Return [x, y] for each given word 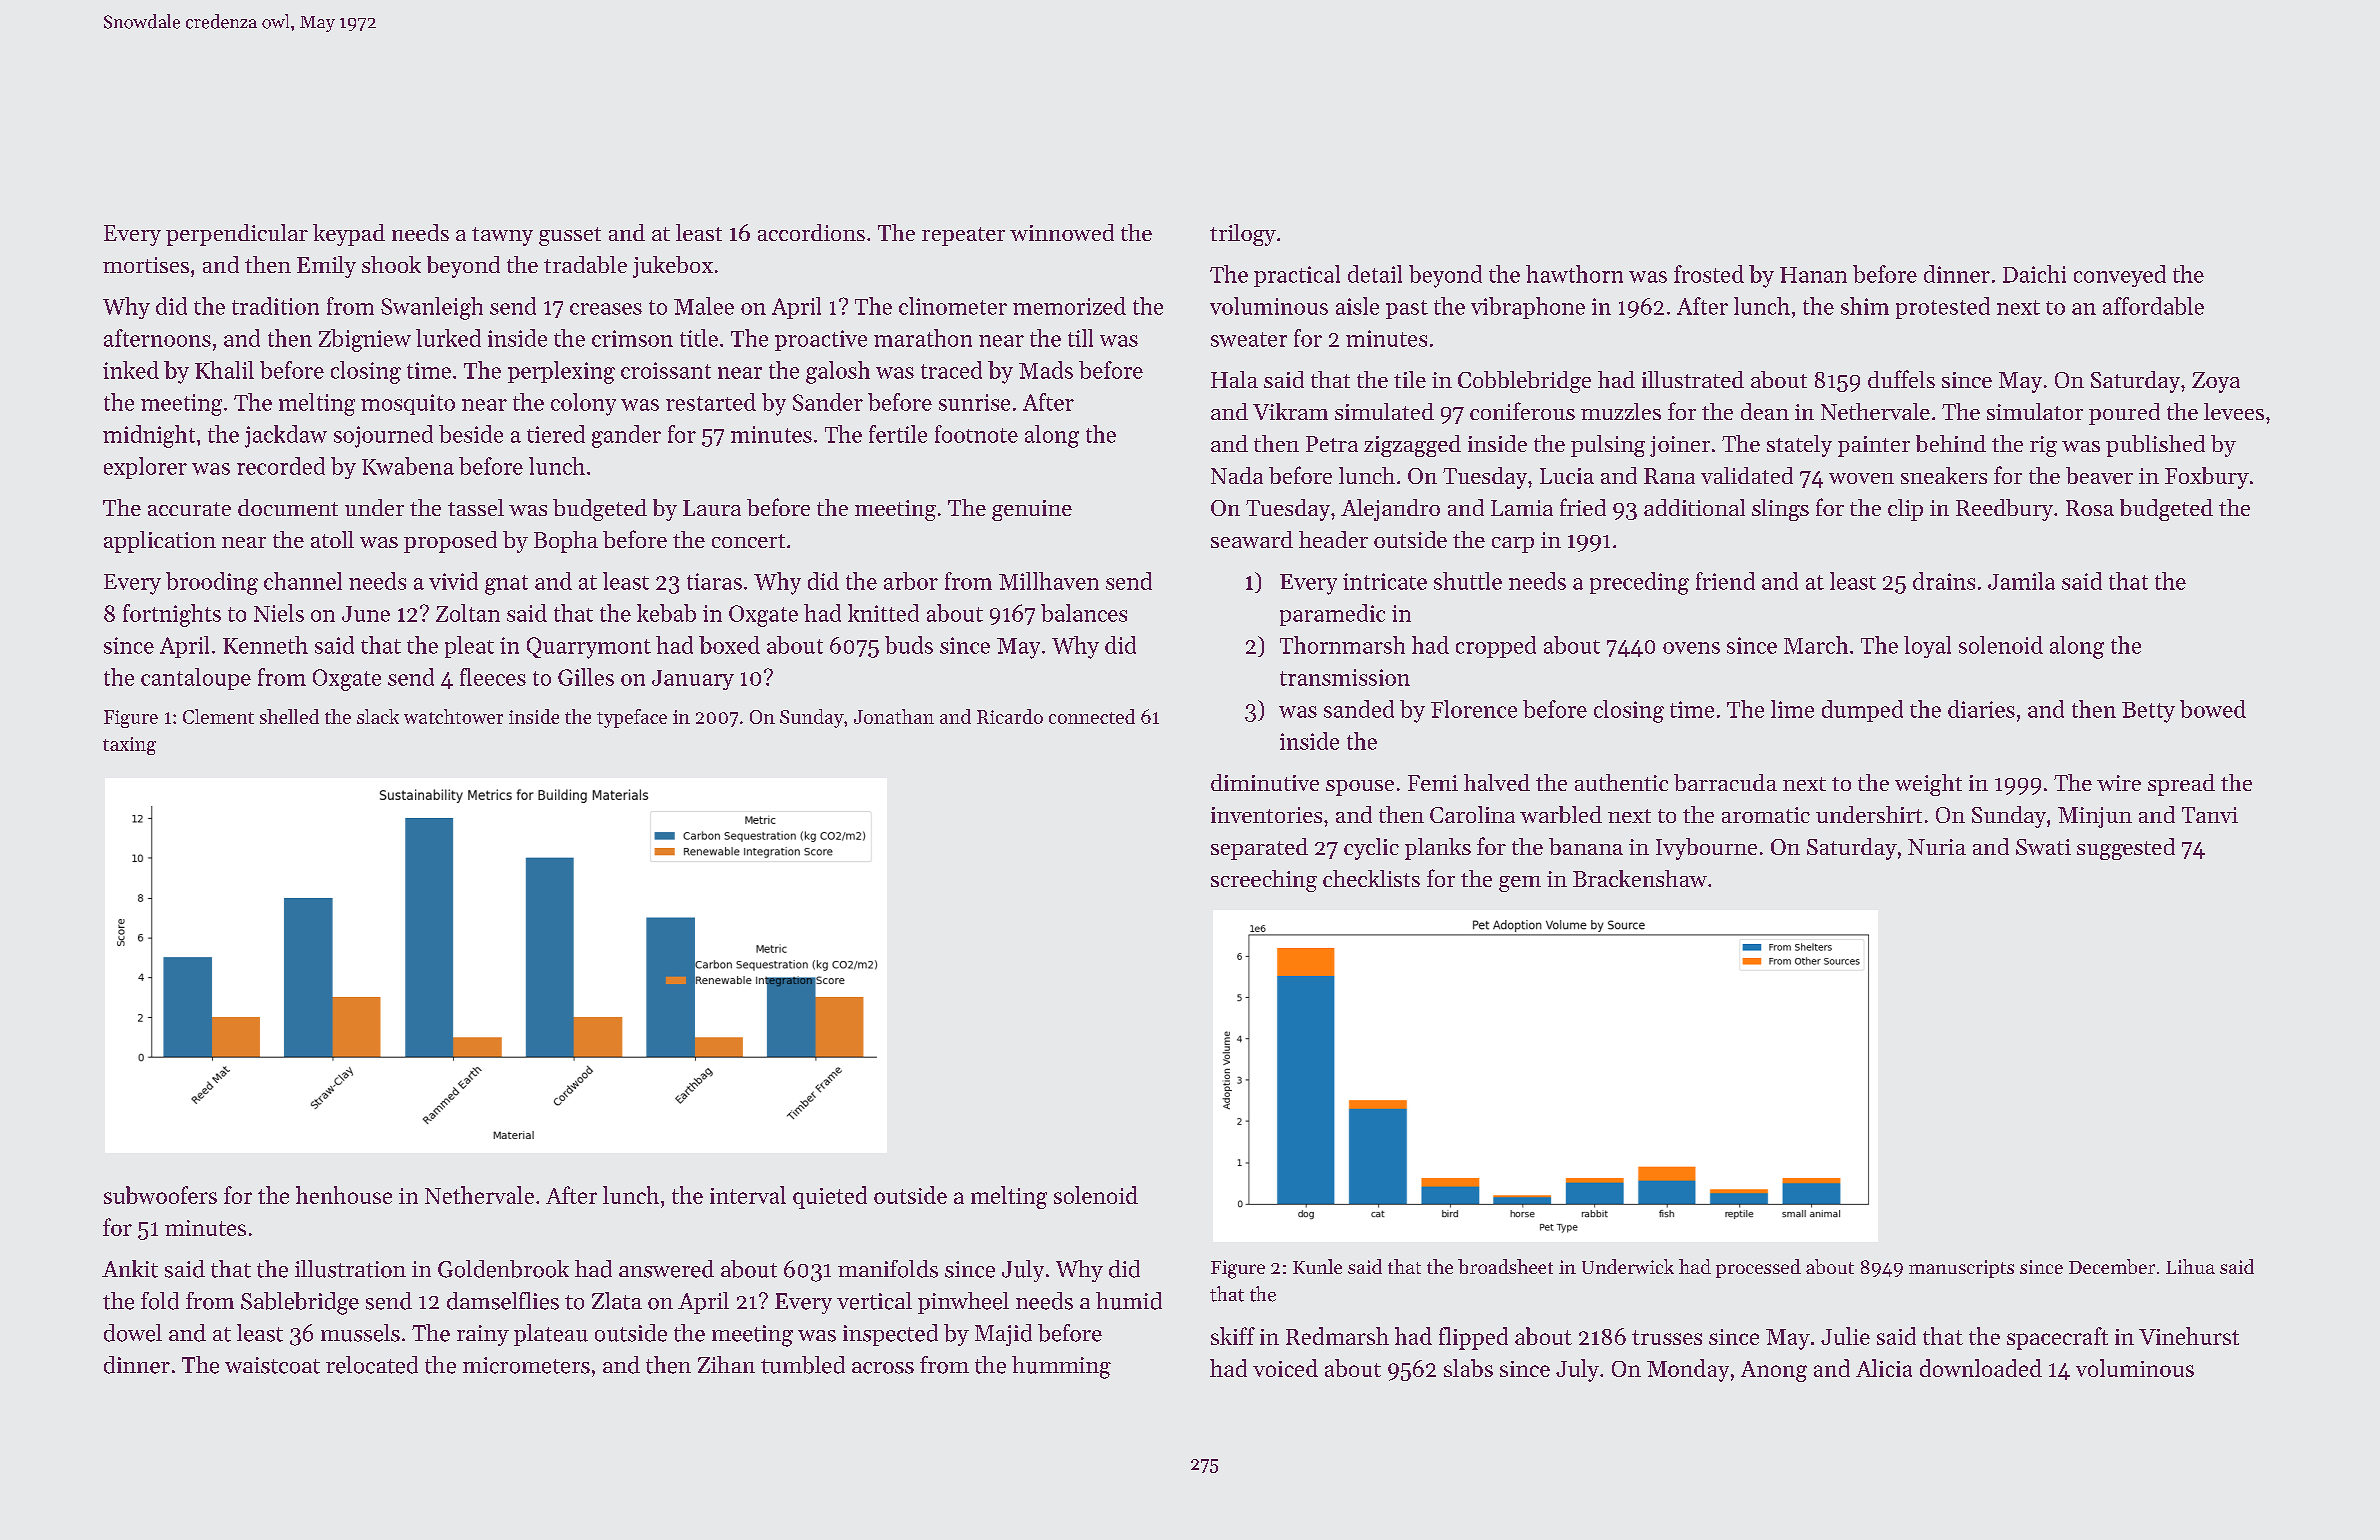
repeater [963, 236]
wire [2119, 783]
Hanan [1813, 275]
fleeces [493, 677]
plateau [551, 1335]
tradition [275, 306]
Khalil [224, 370]
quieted [830, 1197]
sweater [1249, 339]
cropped [1496, 647]
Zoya [2216, 382]
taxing [129, 746]
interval [748, 1195]
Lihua [2190, 1266]
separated [1259, 849]
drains [1944, 581]
